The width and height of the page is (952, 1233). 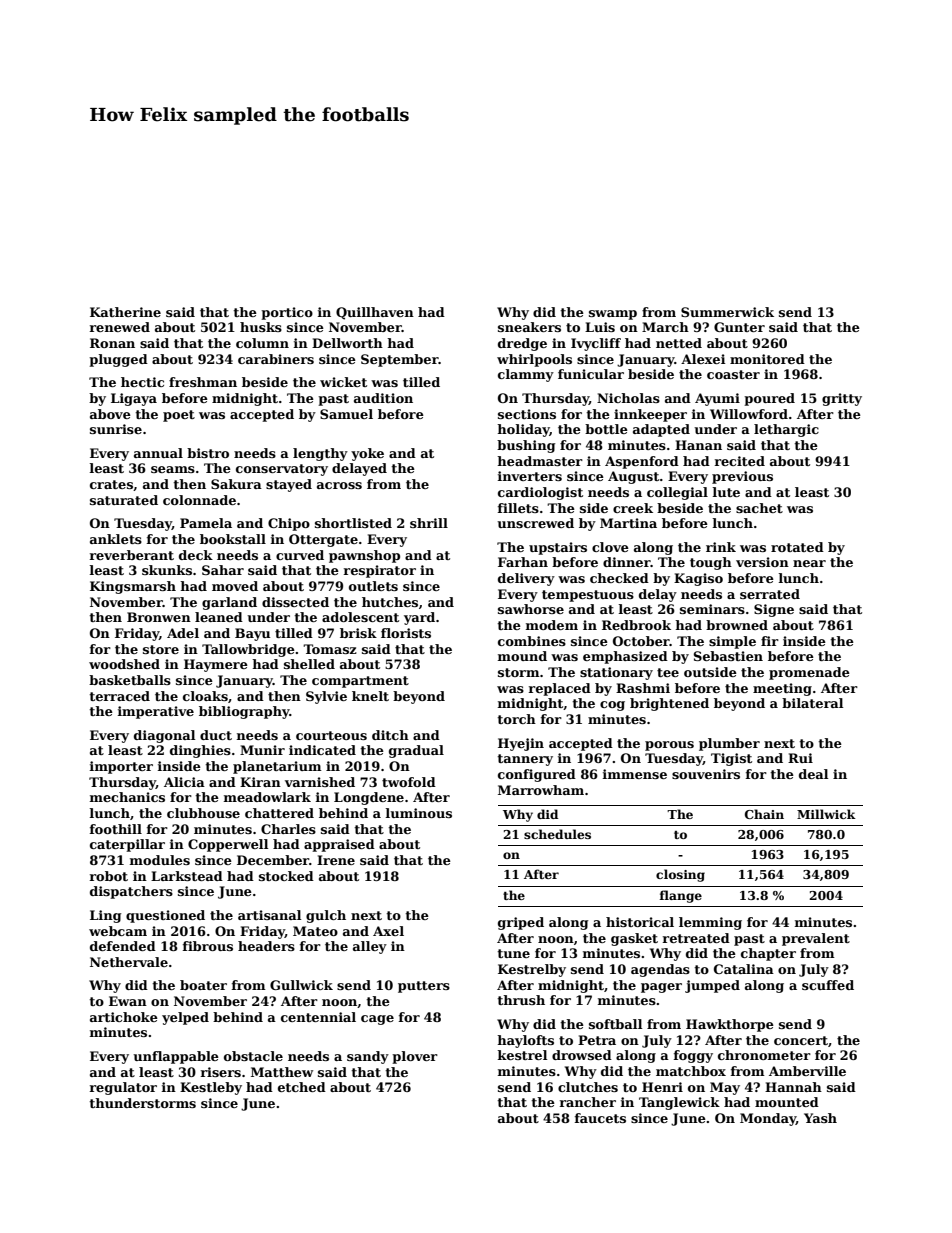 I want to click on indicated, so click(x=322, y=750).
